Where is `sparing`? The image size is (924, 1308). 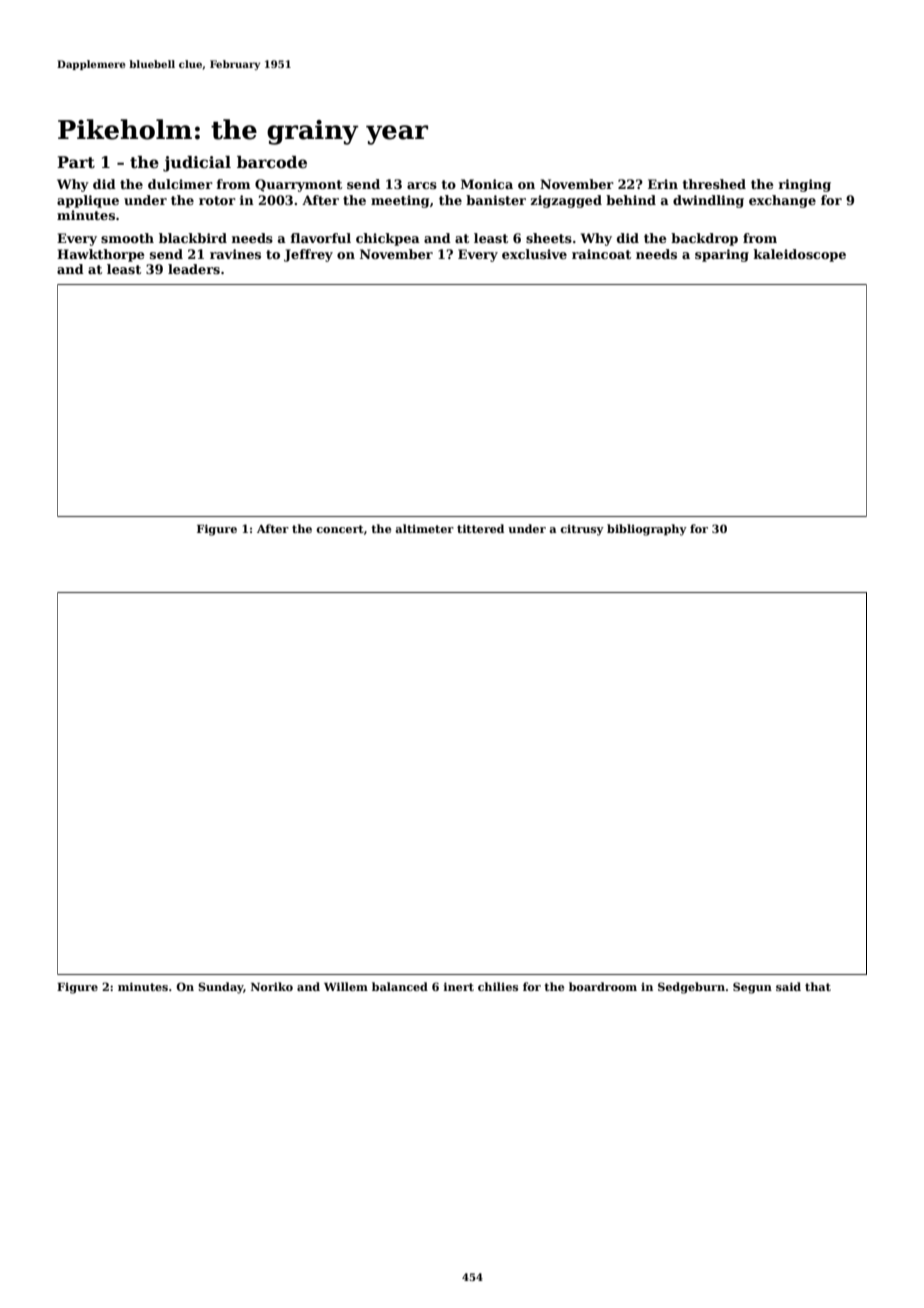 sparing is located at coordinates (722, 255).
